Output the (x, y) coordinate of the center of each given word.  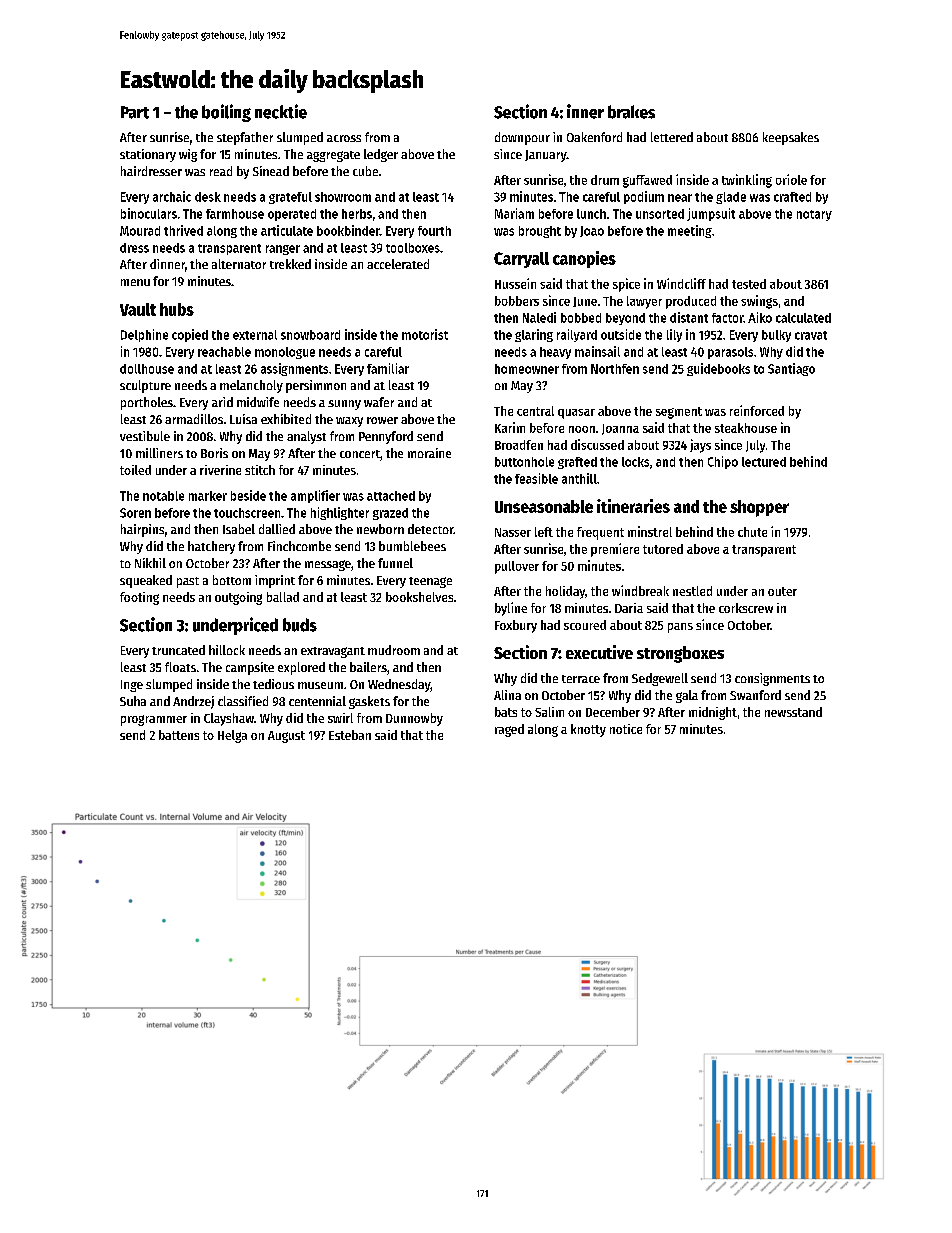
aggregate (333, 156)
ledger (381, 155)
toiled (135, 470)
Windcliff (681, 283)
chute (752, 532)
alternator (239, 264)
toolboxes (413, 248)
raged (509, 730)
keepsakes (791, 138)
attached (391, 496)
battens (179, 735)
